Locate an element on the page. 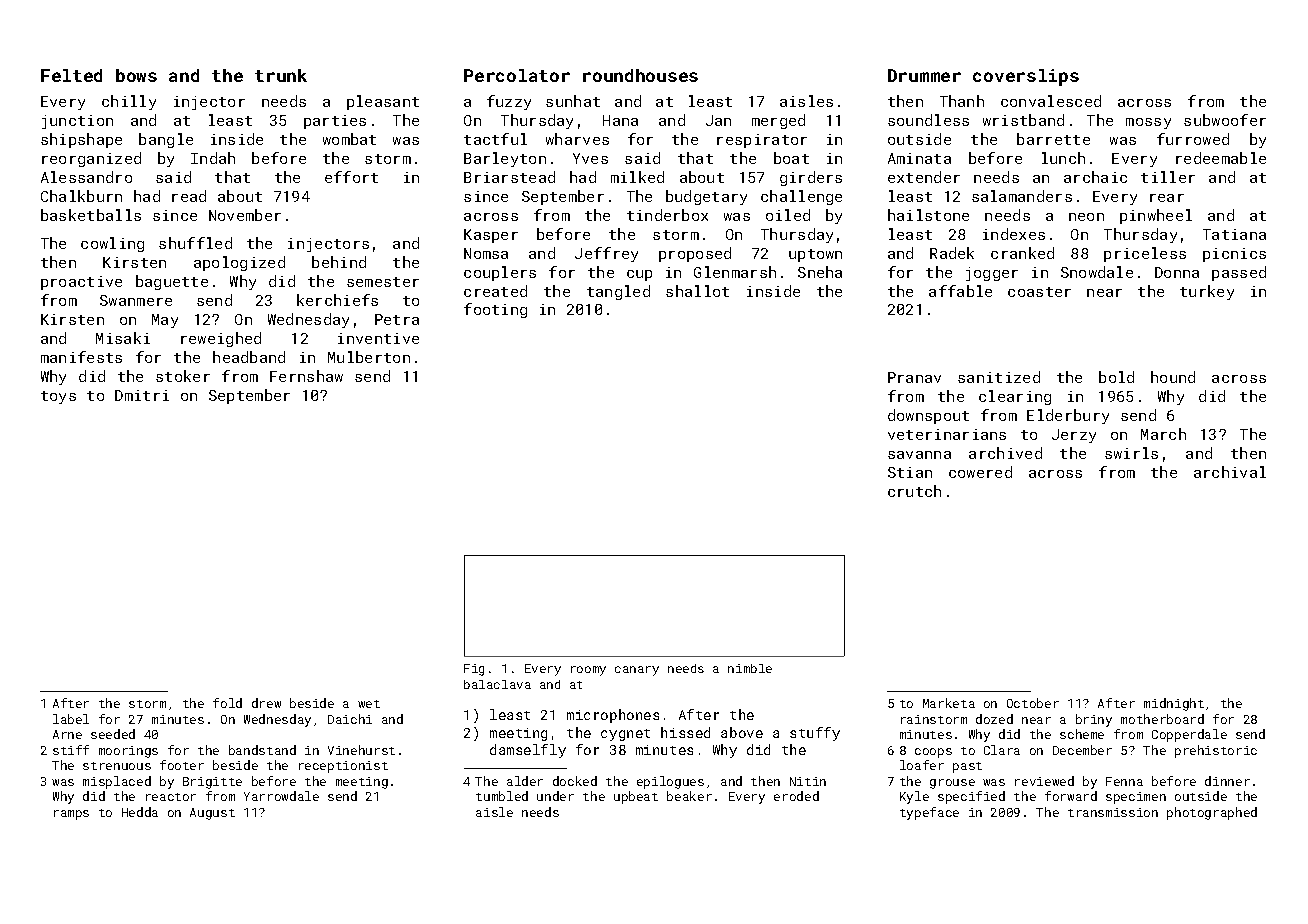 The image size is (1308, 924). tinderbox is located at coordinates (667, 215).
